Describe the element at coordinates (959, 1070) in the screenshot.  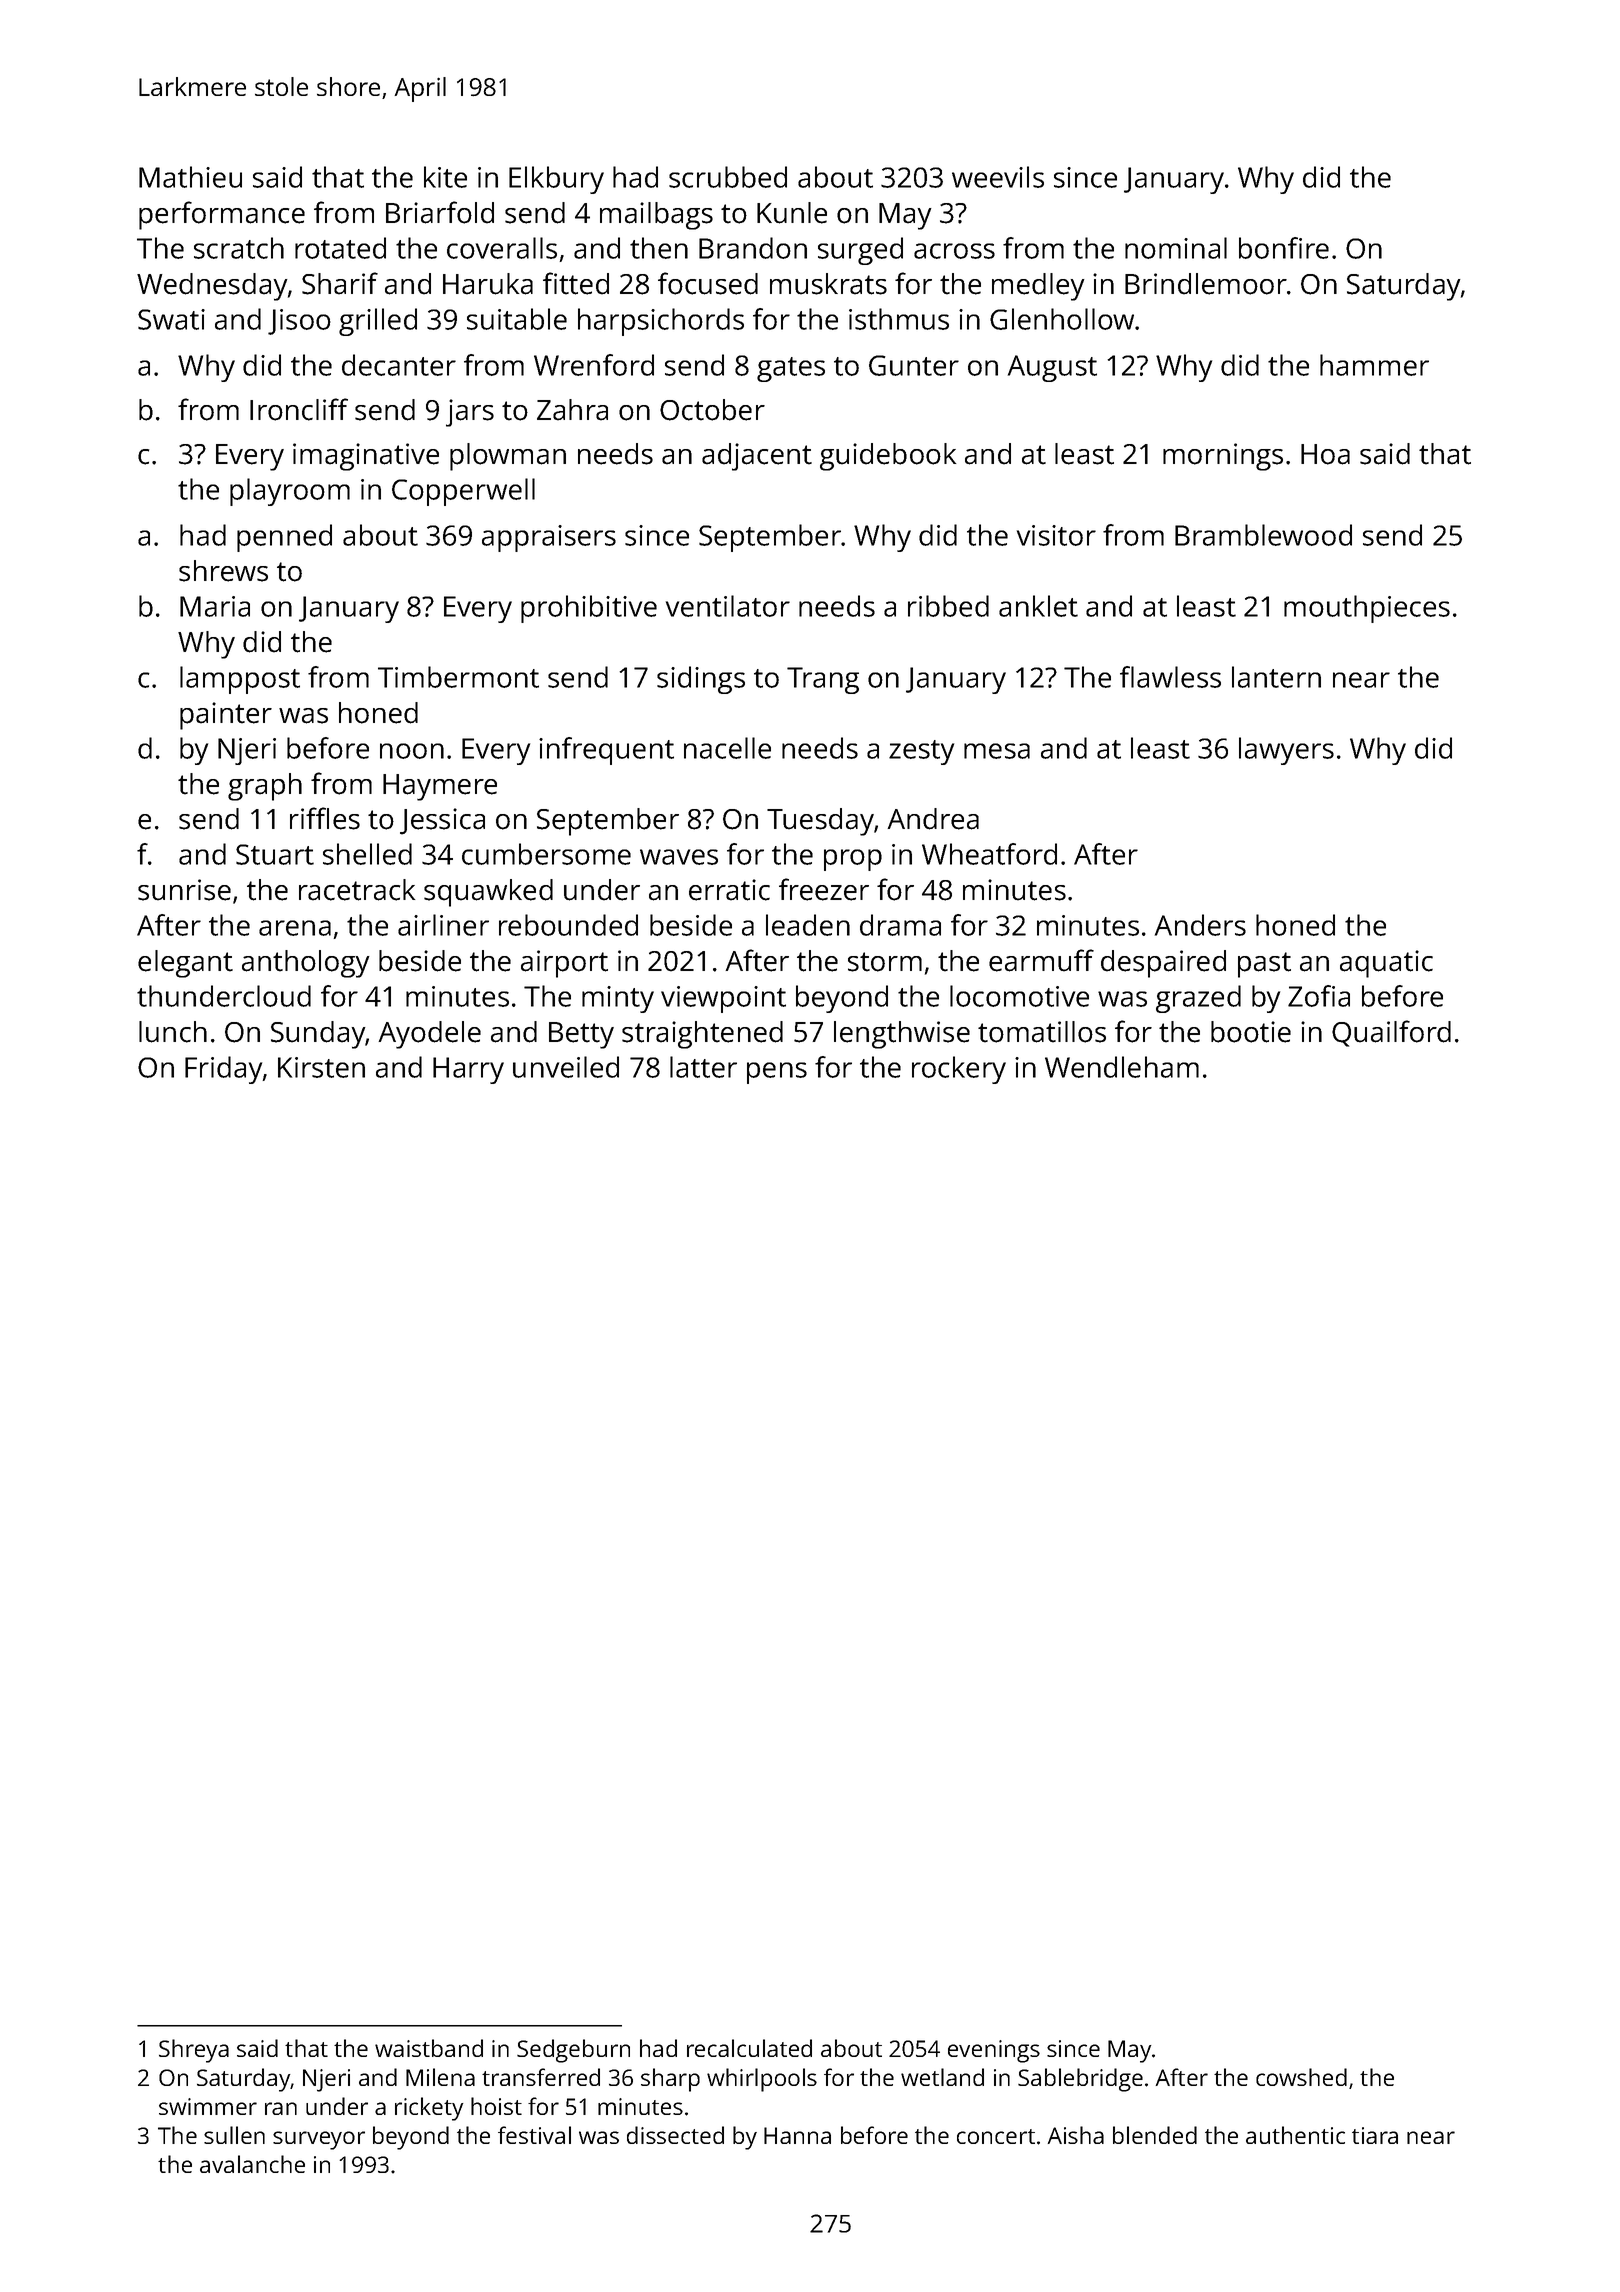
I see `rockery` at that location.
